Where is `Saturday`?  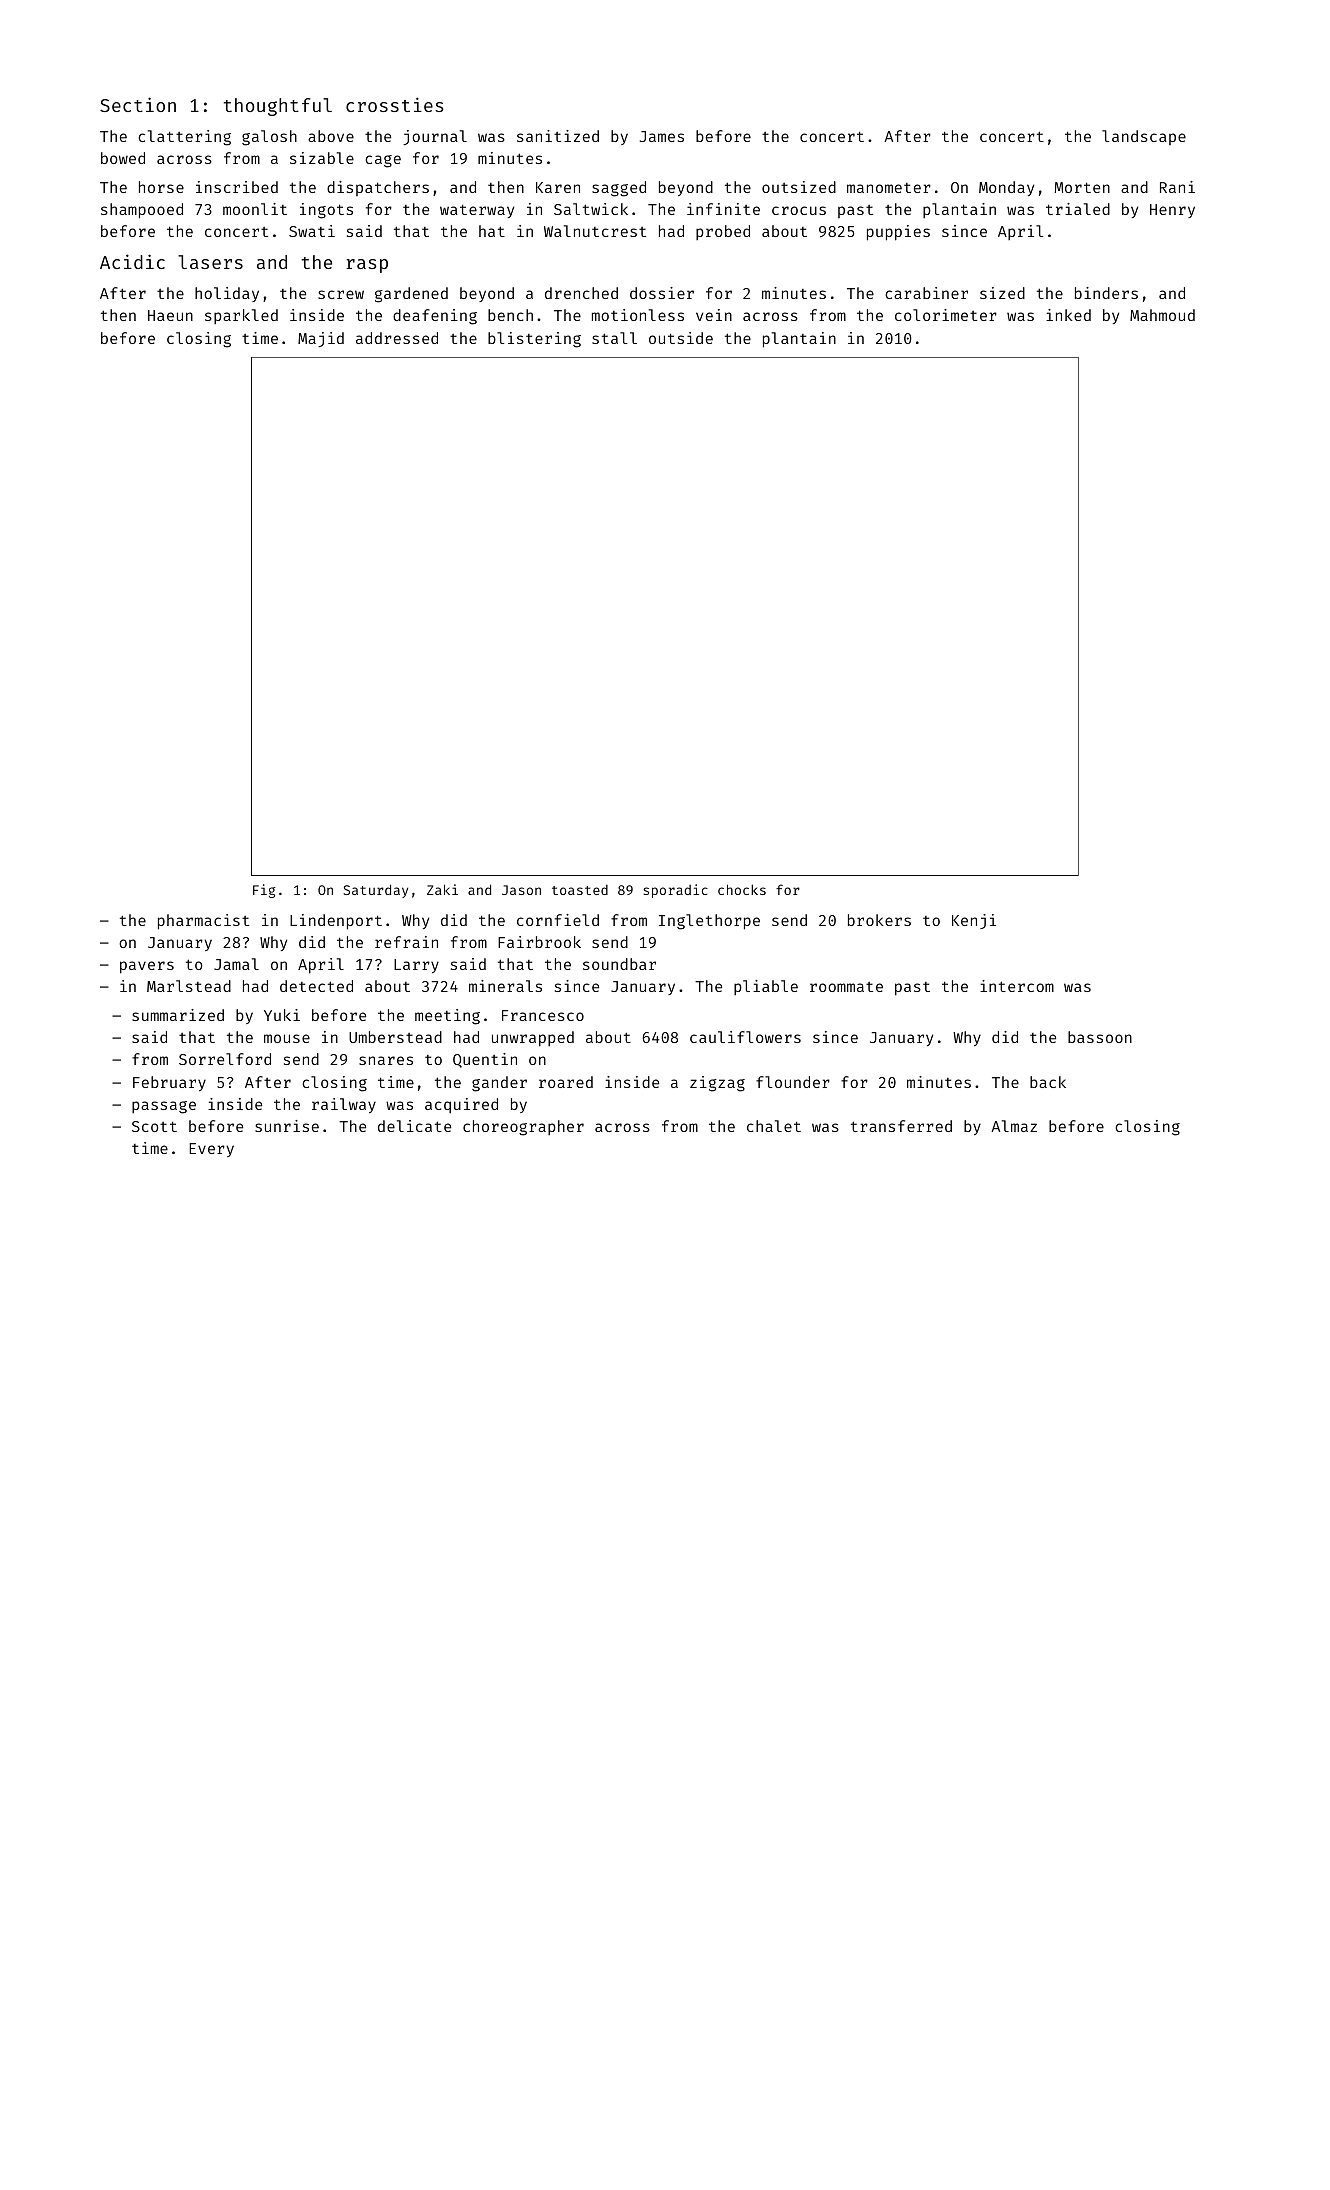 Saturday is located at coordinates (375, 891).
